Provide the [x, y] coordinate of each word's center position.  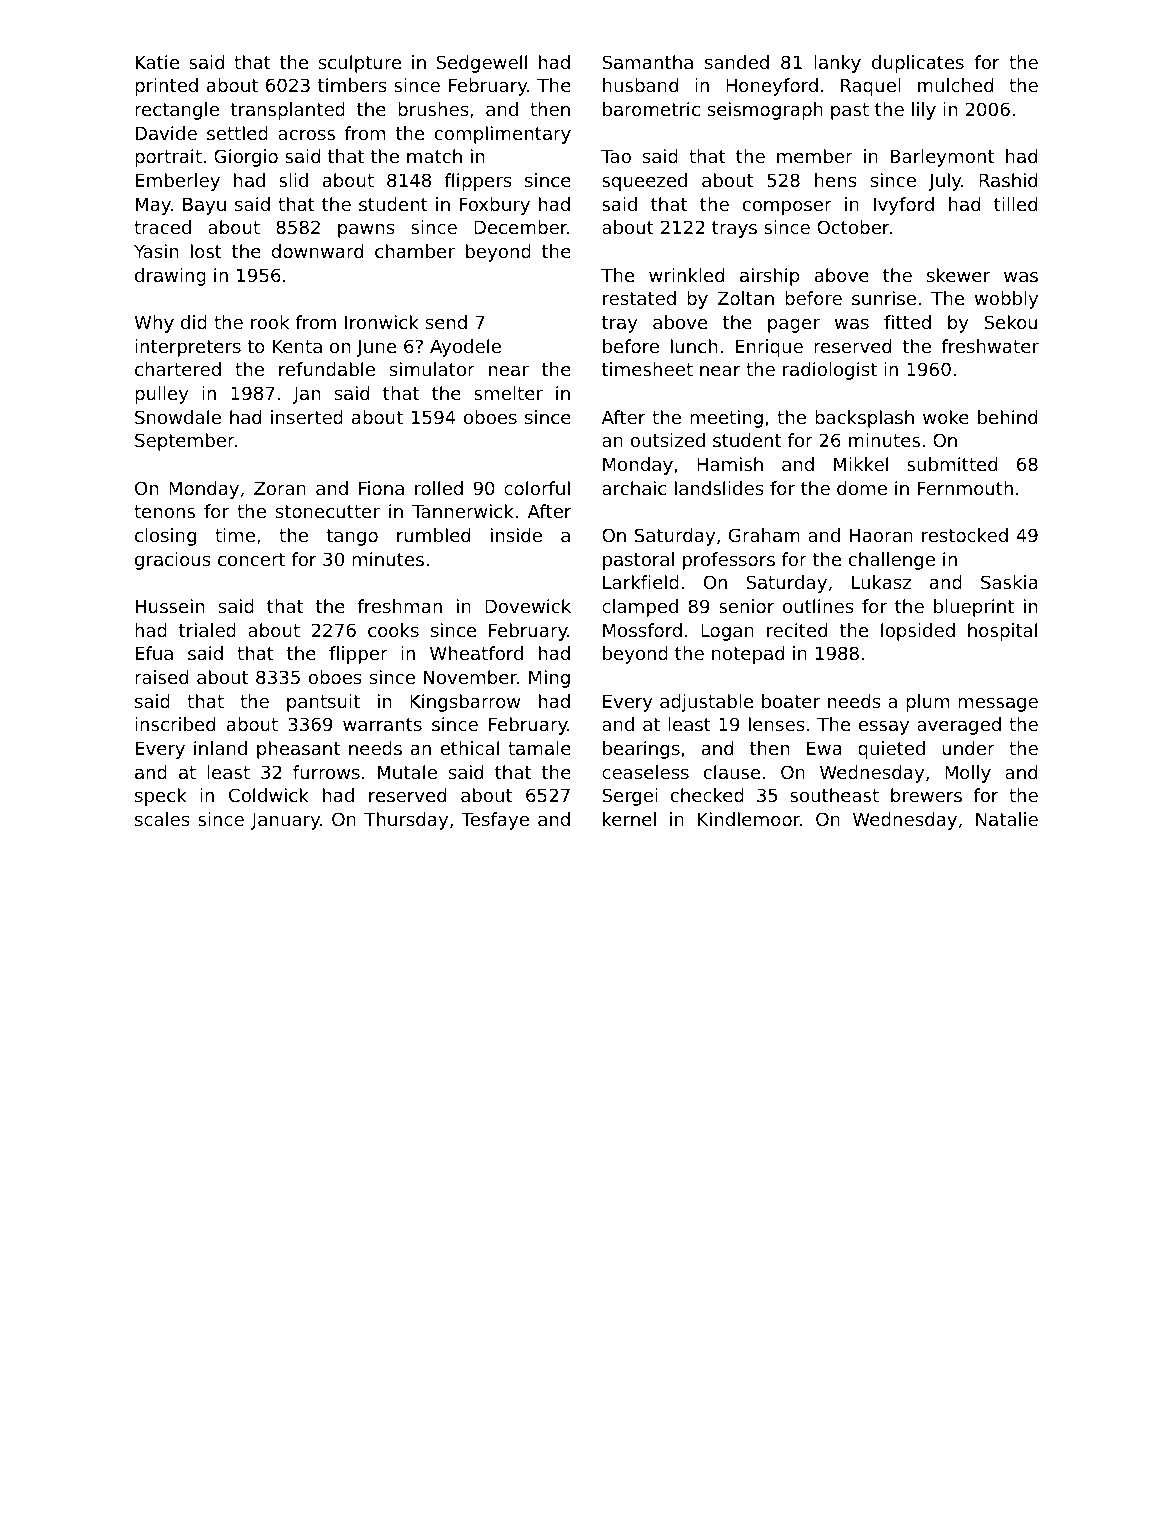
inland [220, 748]
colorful [537, 488]
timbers [352, 85]
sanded [737, 62]
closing [165, 537]
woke [946, 417]
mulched [955, 85]
